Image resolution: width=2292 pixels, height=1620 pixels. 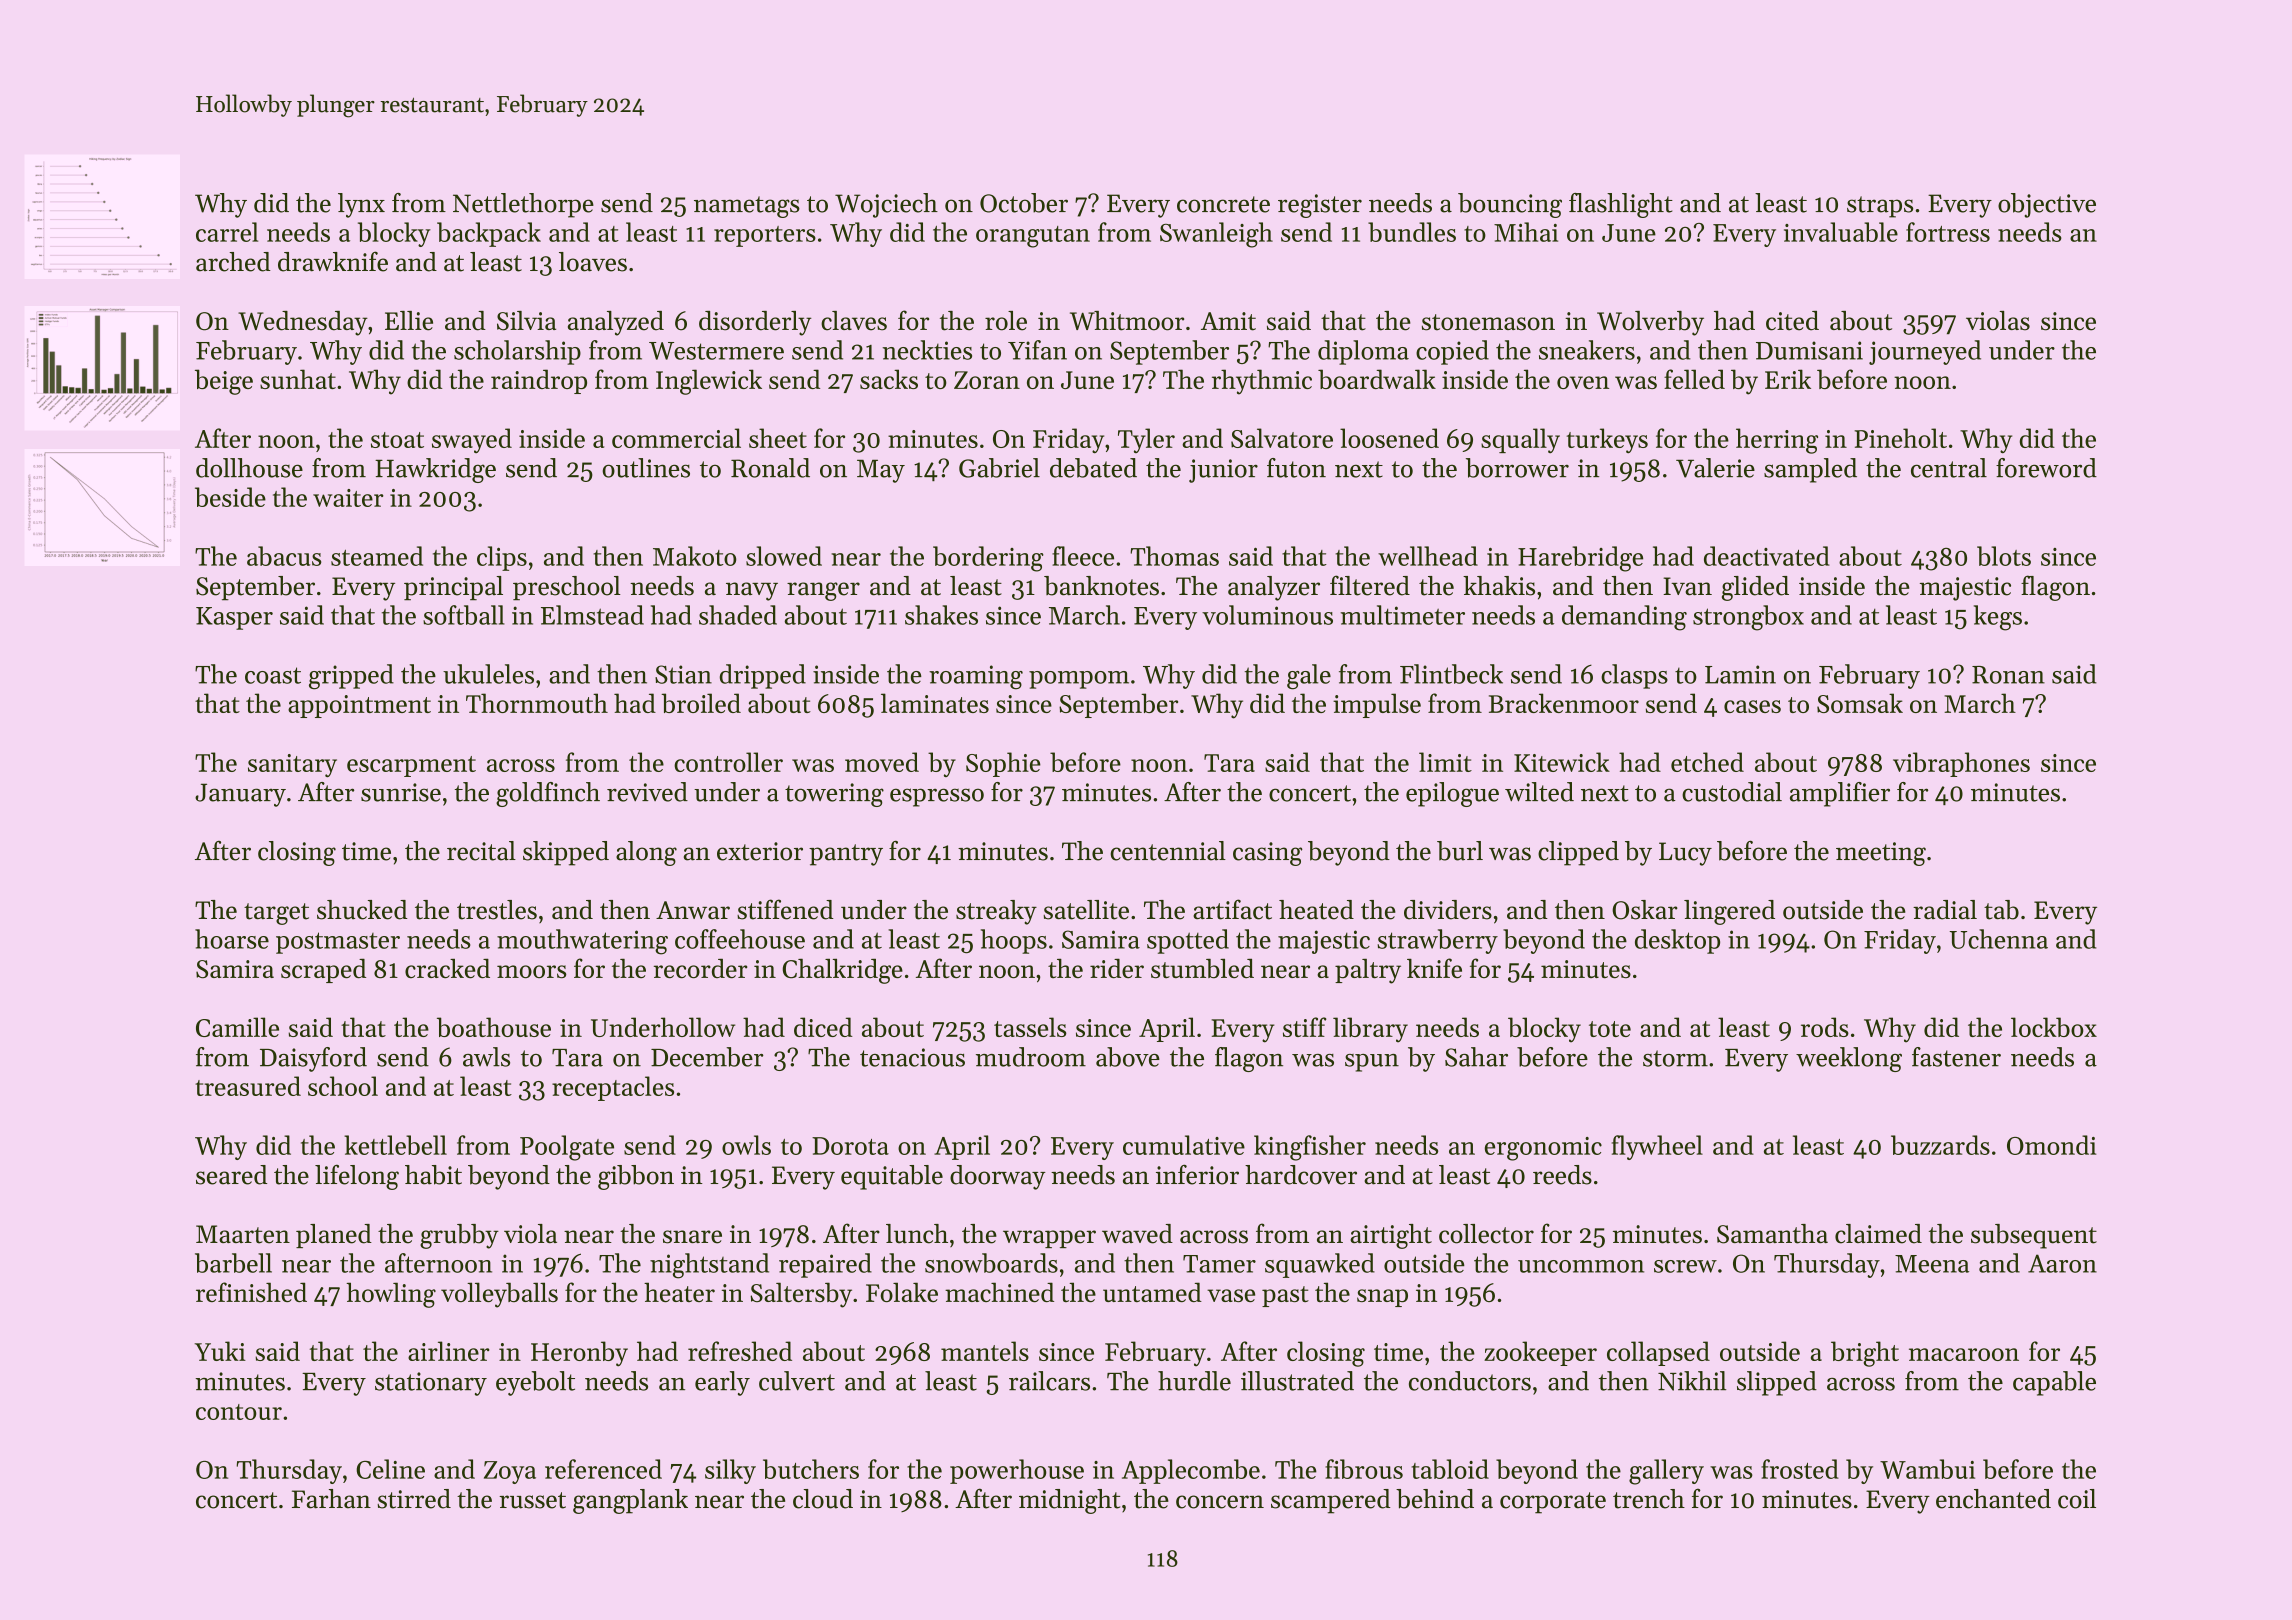 What do you see at coordinates (886, 205) in the screenshot?
I see `Wojciech` at bounding box center [886, 205].
